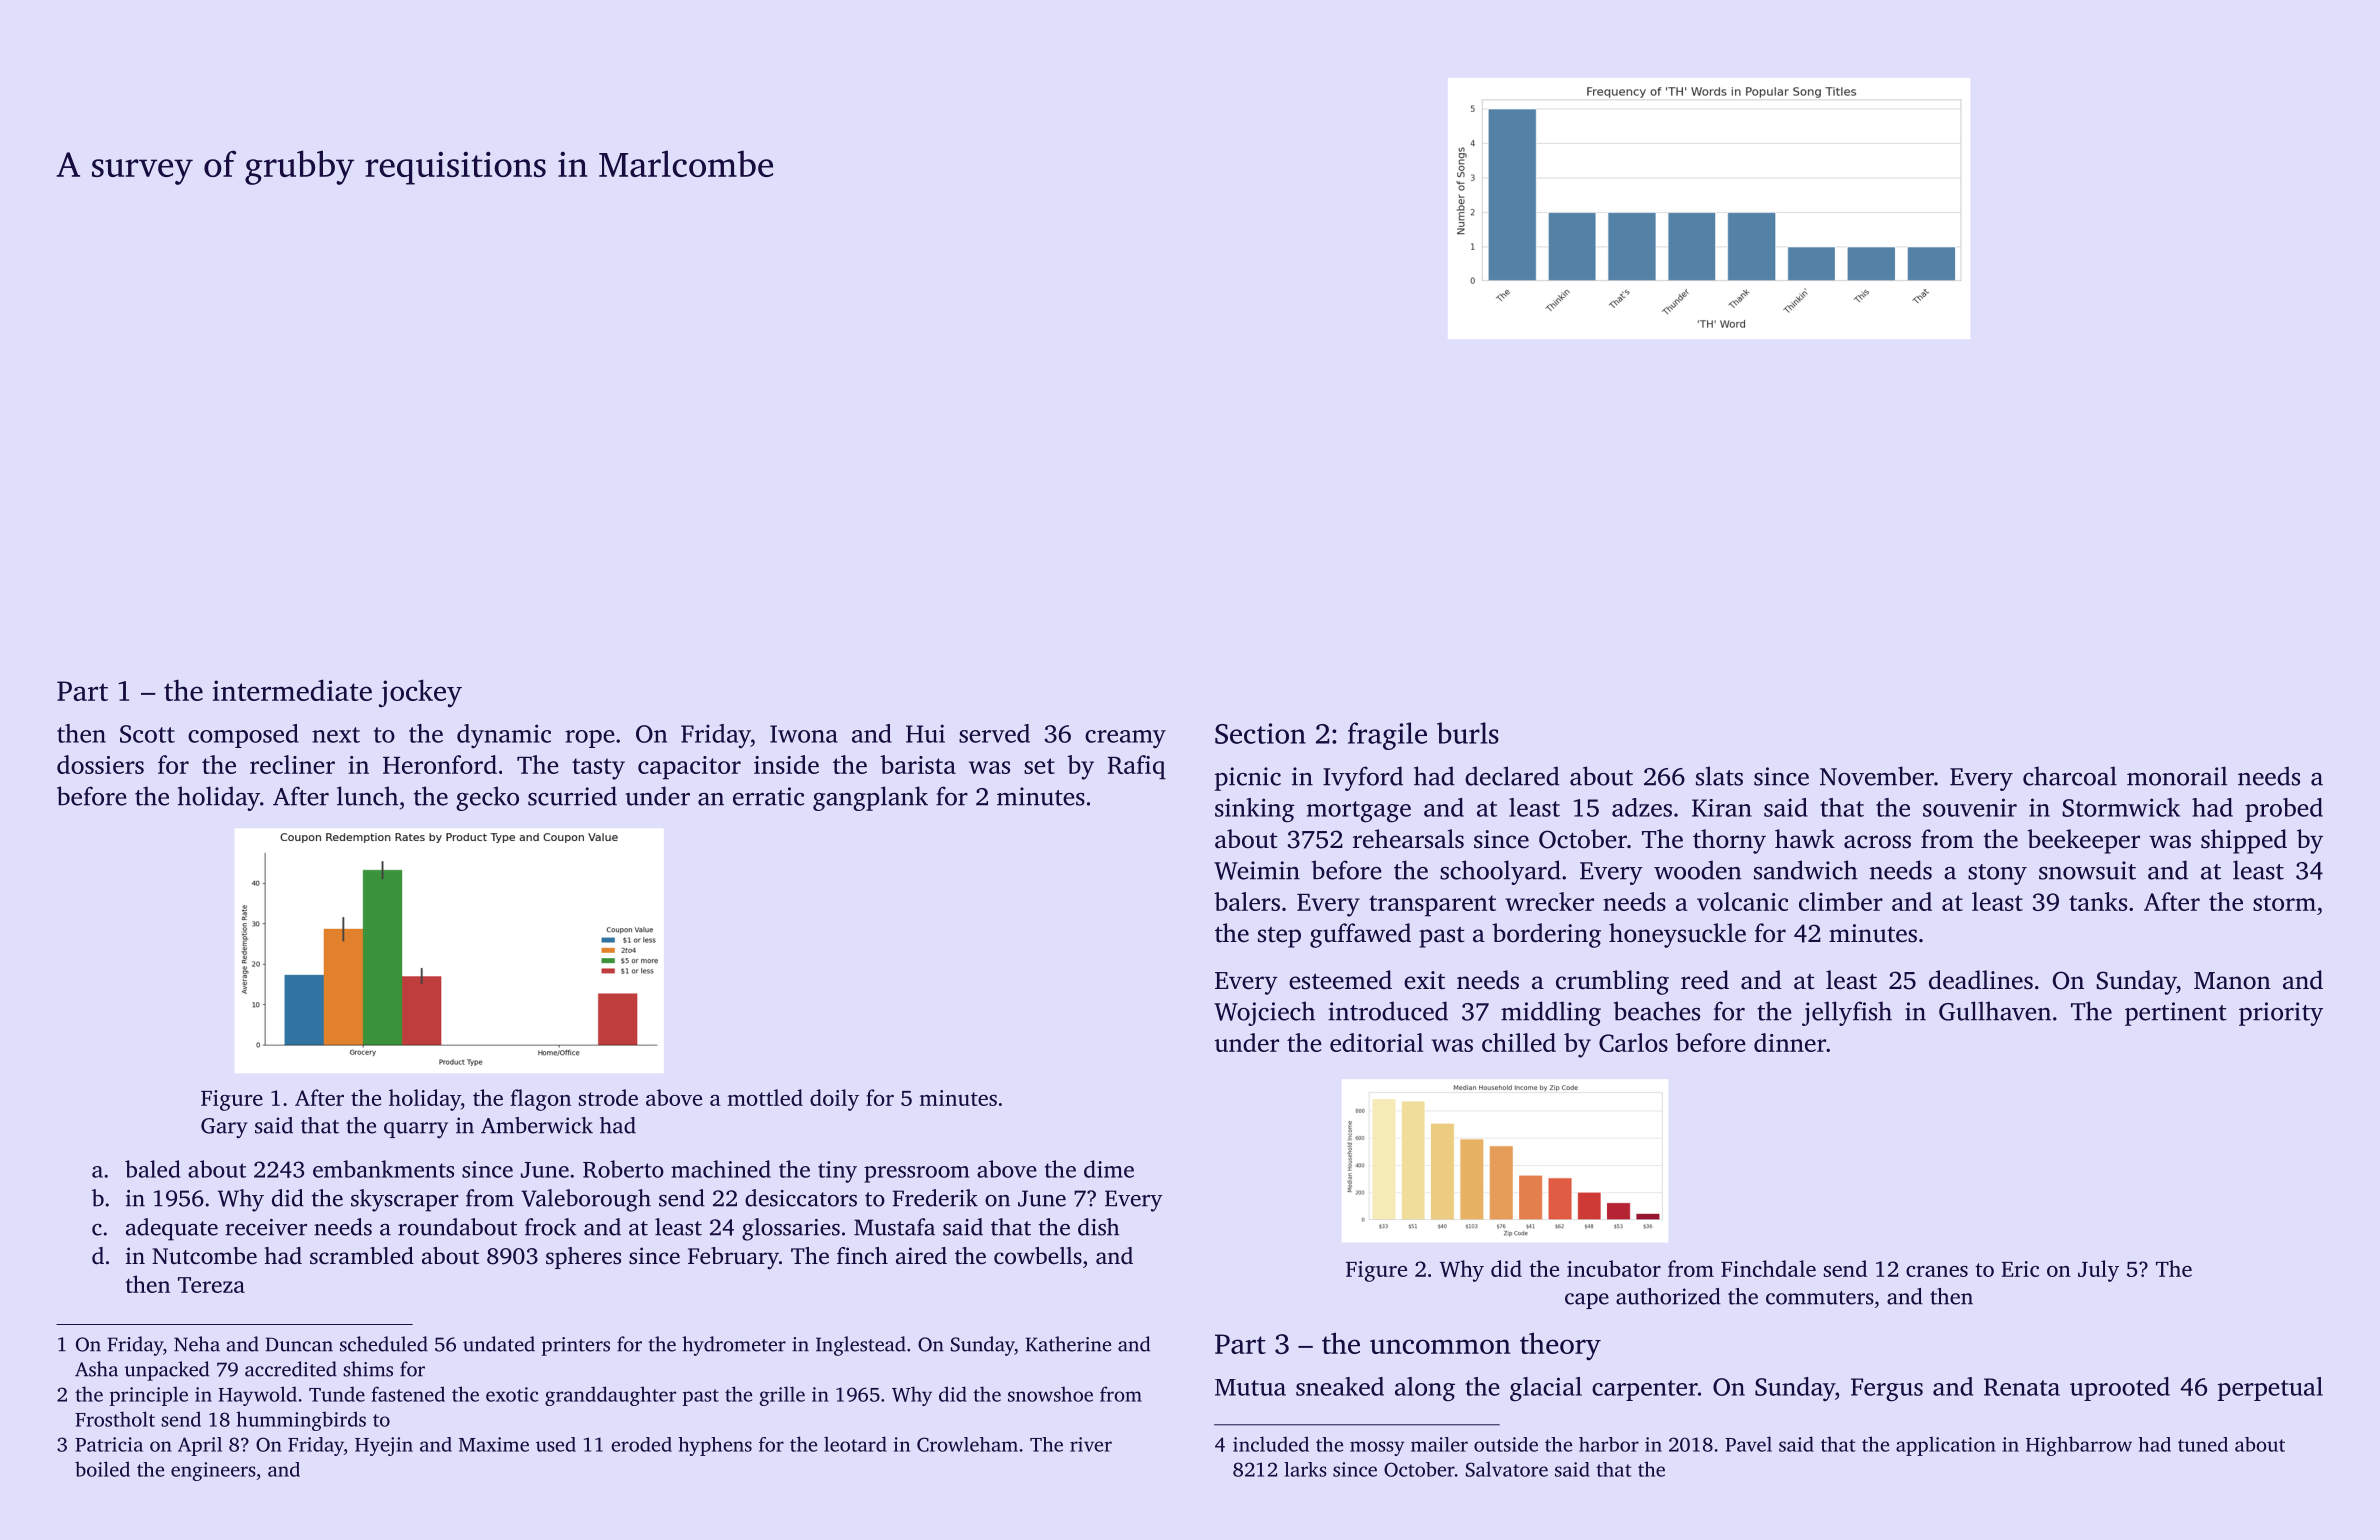 This document has width=2380, height=1540. What do you see at coordinates (2232, 981) in the document?
I see `Manon` at bounding box center [2232, 981].
